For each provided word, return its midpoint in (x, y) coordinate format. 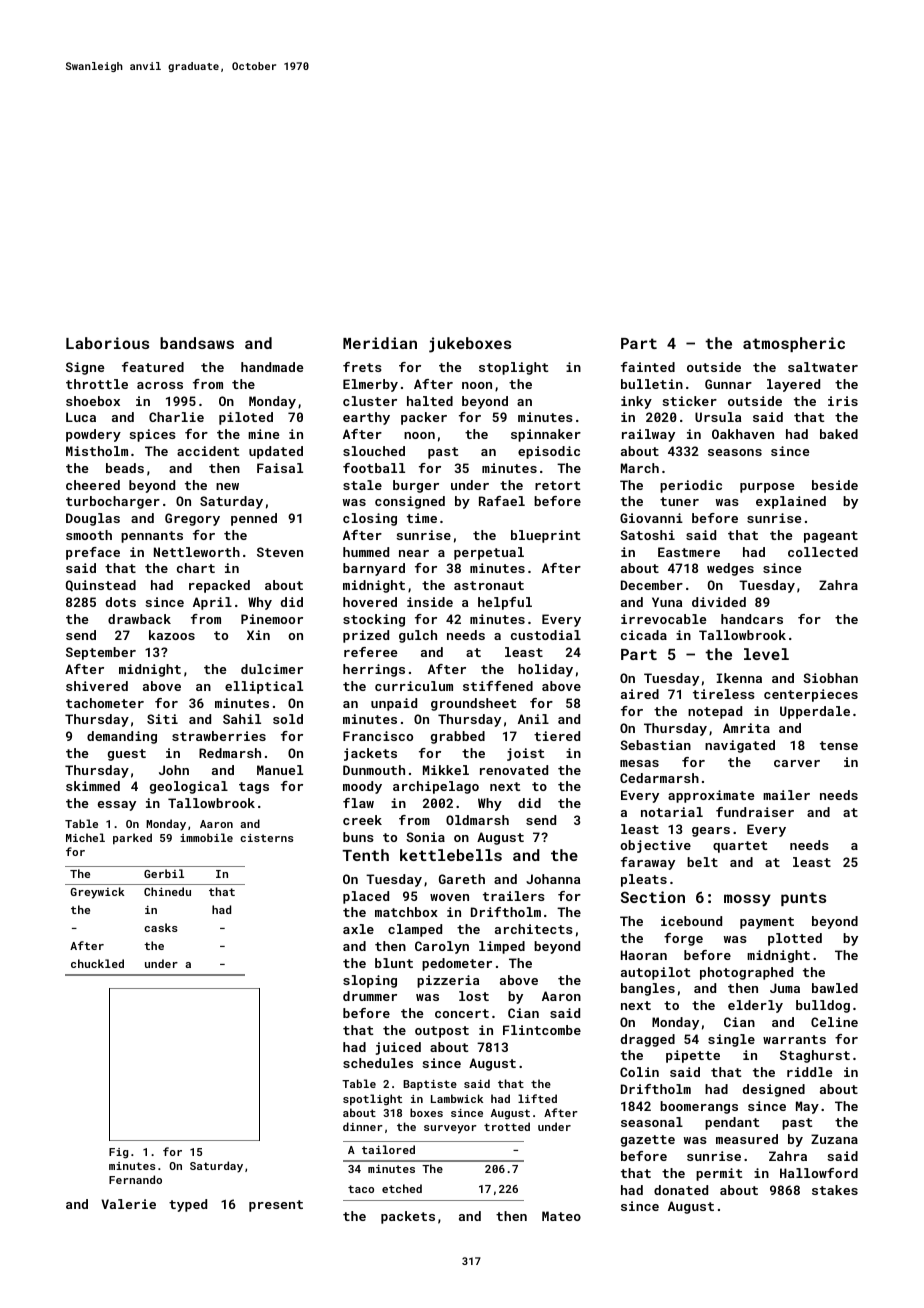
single (731, 1040)
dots (121, 602)
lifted (537, 1098)
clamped (415, 930)
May (807, 1107)
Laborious (107, 343)
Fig (118, 1153)
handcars (752, 619)
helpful (505, 603)
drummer (370, 996)
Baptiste (430, 1085)
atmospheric (794, 344)
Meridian (380, 343)
